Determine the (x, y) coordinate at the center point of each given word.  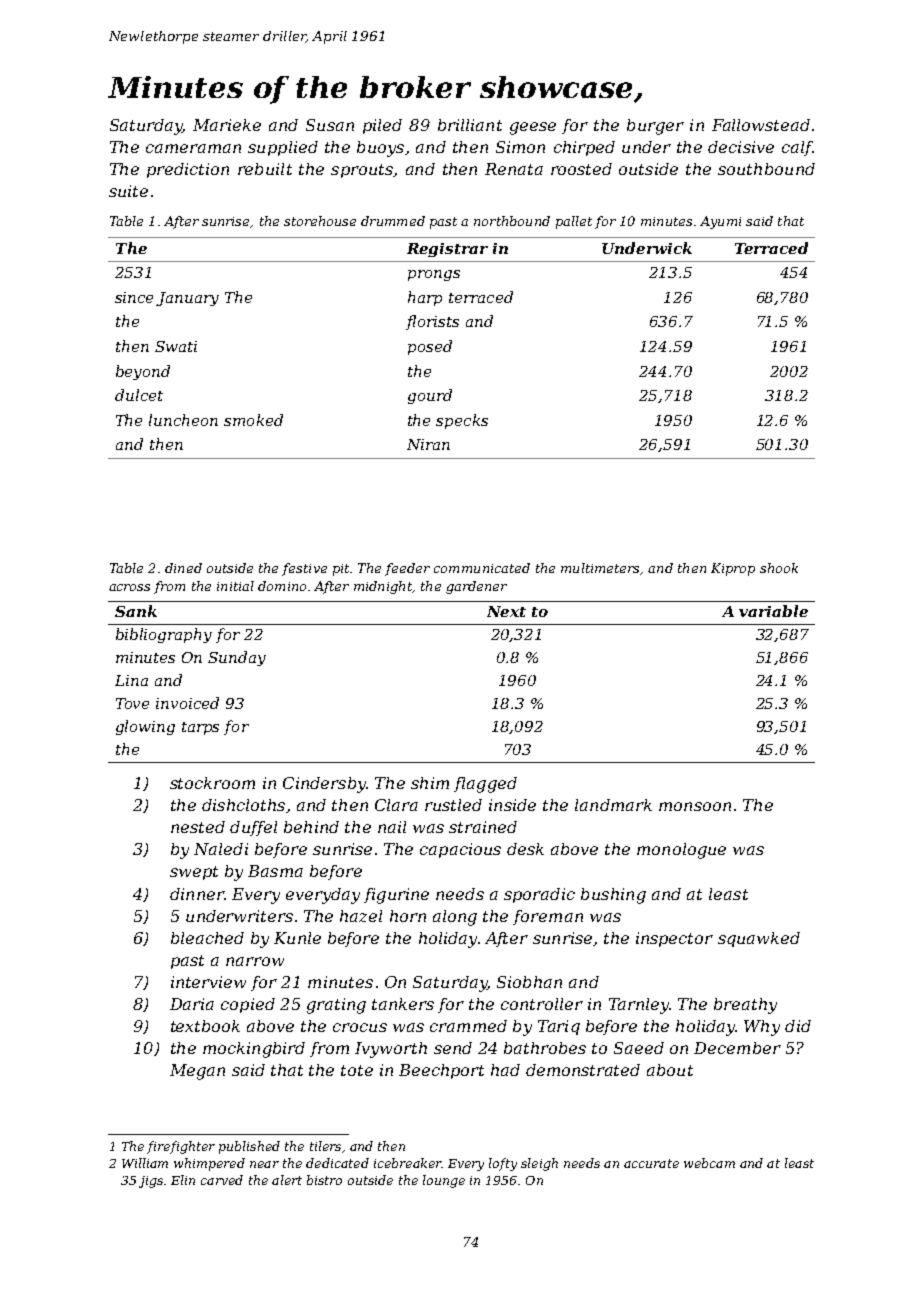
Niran (428, 444)
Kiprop (733, 569)
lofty (503, 1164)
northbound (512, 221)
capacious (460, 850)
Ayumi (720, 222)
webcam (709, 1163)
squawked (759, 939)
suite (128, 191)
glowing (145, 727)
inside (512, 805)
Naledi (221, 849)
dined (183, 568)
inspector (674, 939)
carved (222, 1180)
